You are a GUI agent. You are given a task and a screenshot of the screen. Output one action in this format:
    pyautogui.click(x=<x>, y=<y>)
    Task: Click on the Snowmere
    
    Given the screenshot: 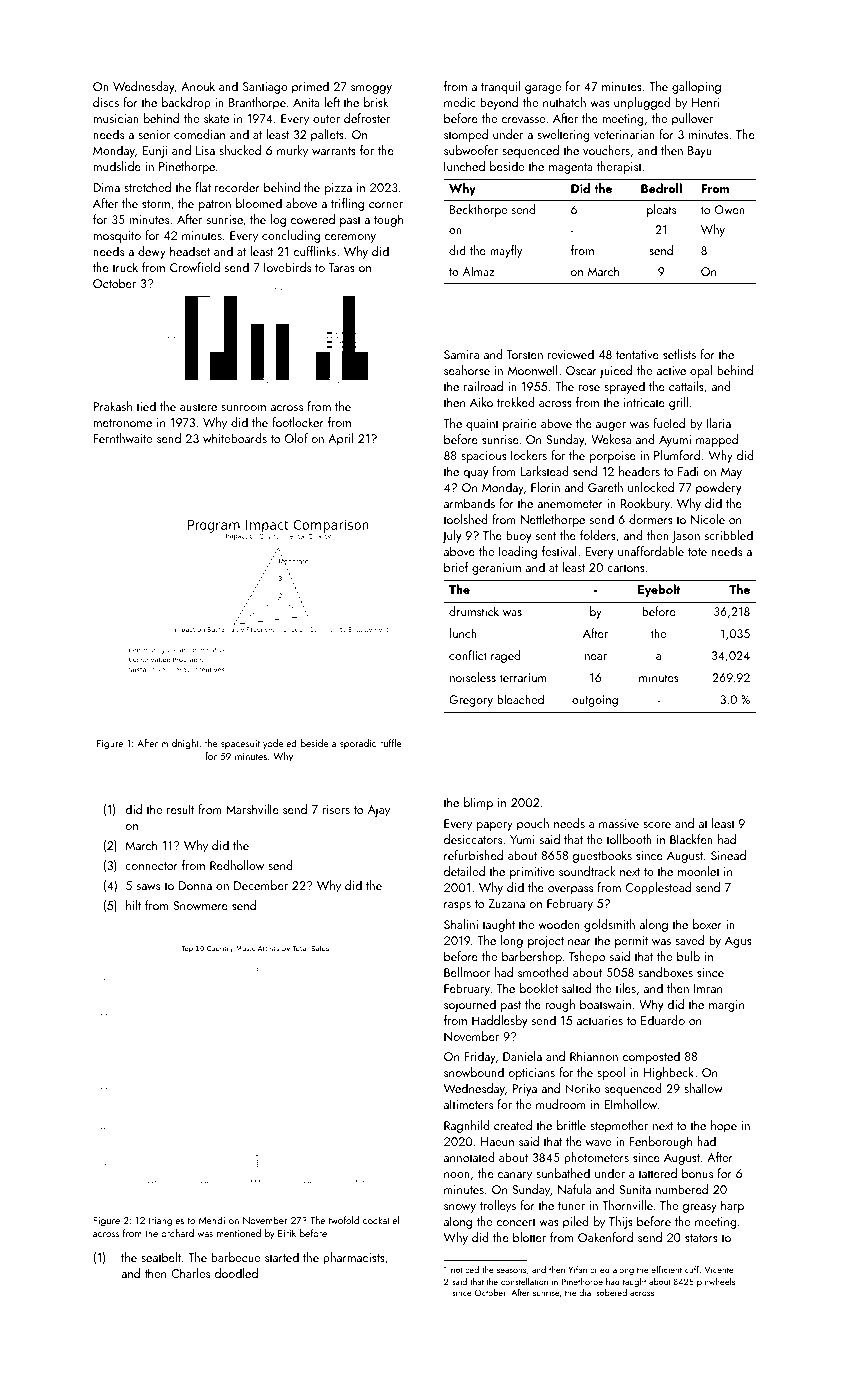 What is the action you would take?
    pyautogui.click(x=200, y=905)
